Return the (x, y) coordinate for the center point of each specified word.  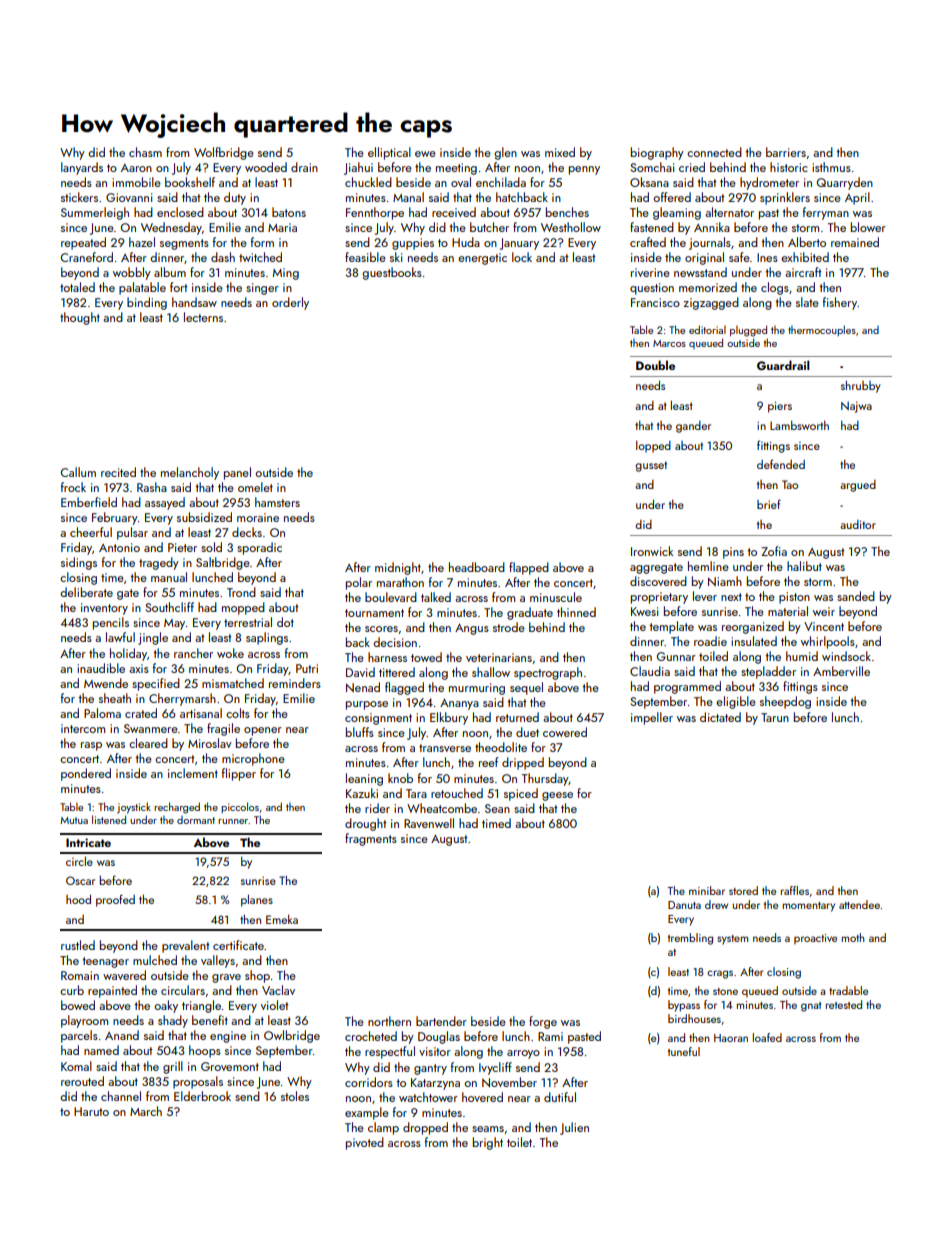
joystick (134, 808)
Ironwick (652, 551)
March (146, 1111)
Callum (78, 472)
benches (567, 212)
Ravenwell (429, 823)
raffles (795, 890)
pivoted (365, 1143)
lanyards (82, 168)
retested (844, 1004)
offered (672, 197)
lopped (653, 446)
